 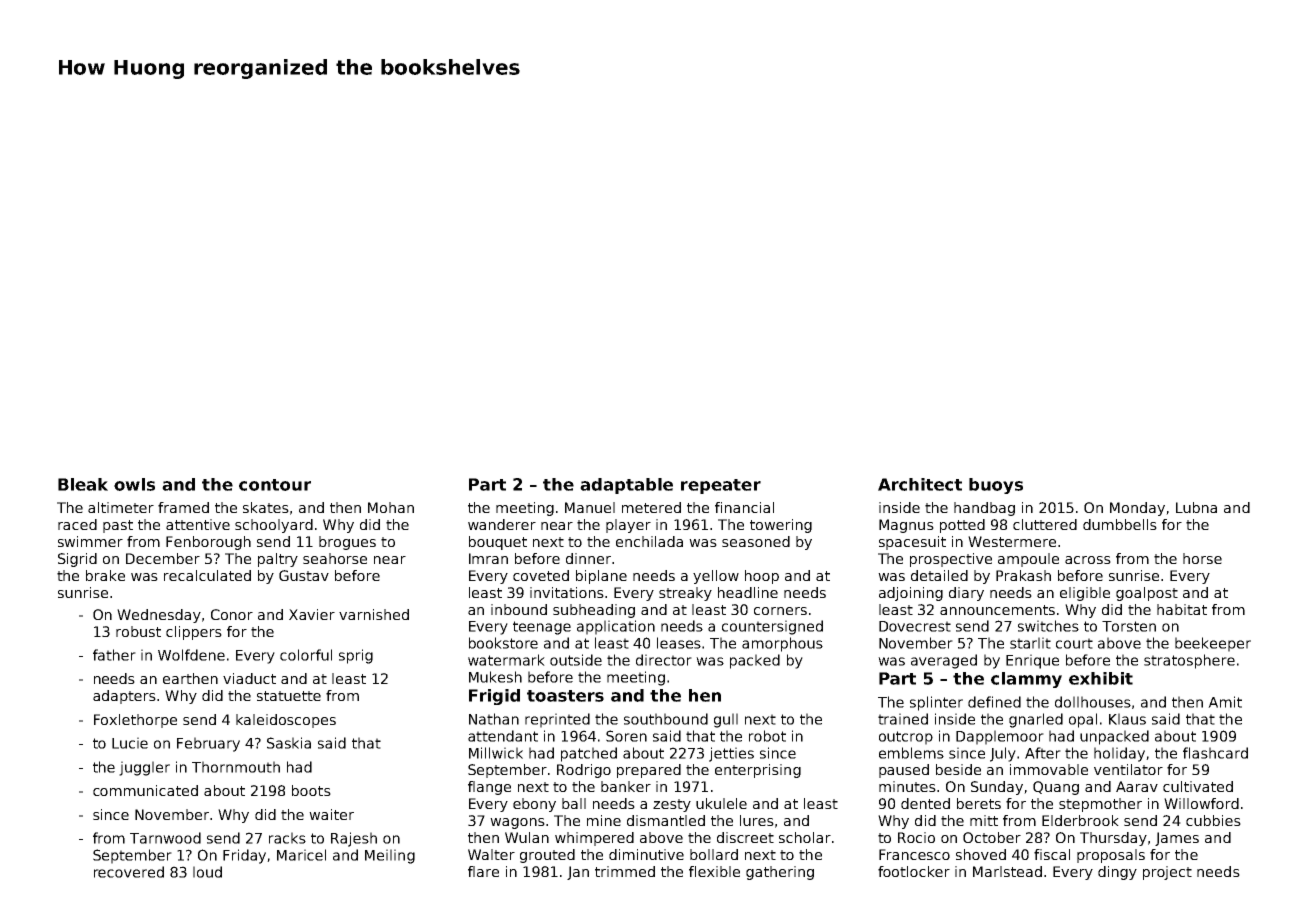 What do you see at coordinates (1036, 720) in the screenshot?
I see `gnarled` at bounding box center [1036, 720].
